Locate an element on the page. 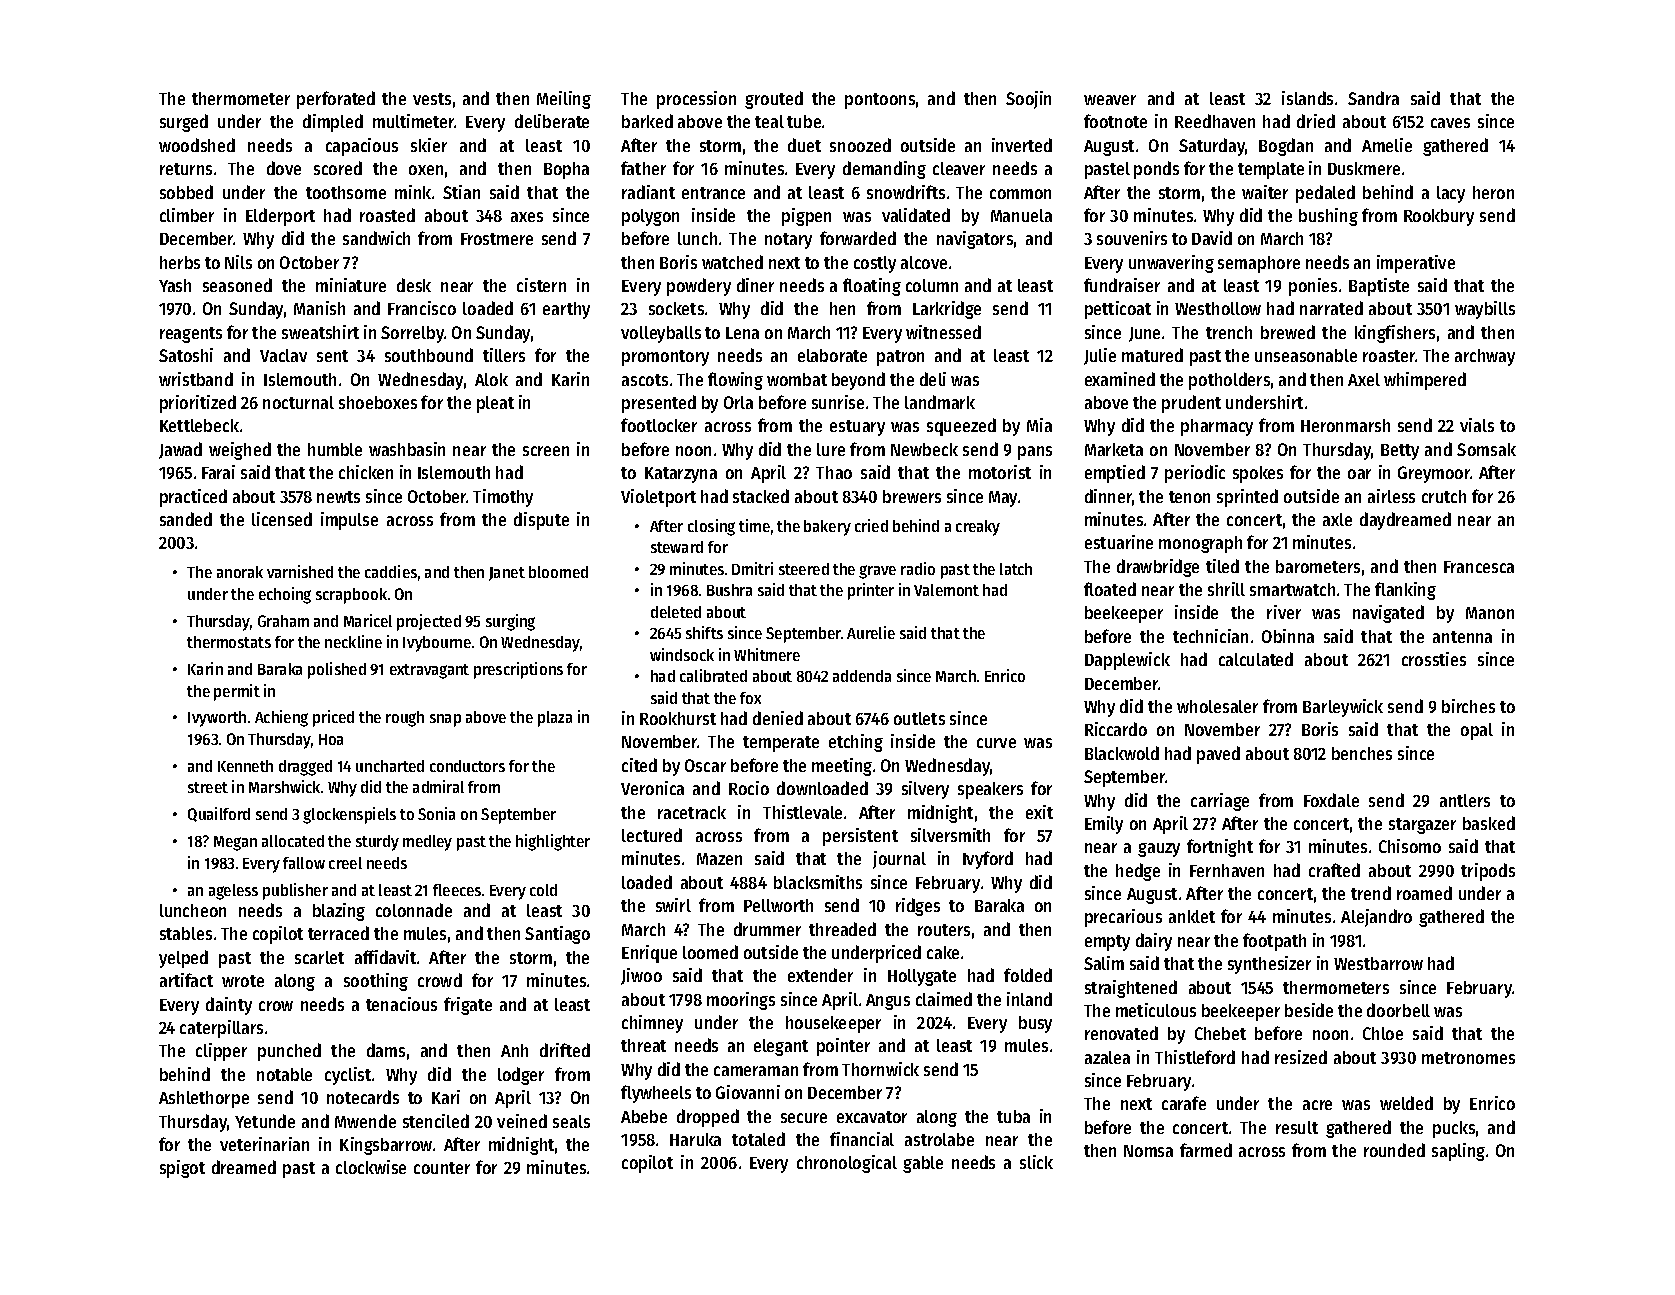  wrote is located at coordinates (243, 981).
